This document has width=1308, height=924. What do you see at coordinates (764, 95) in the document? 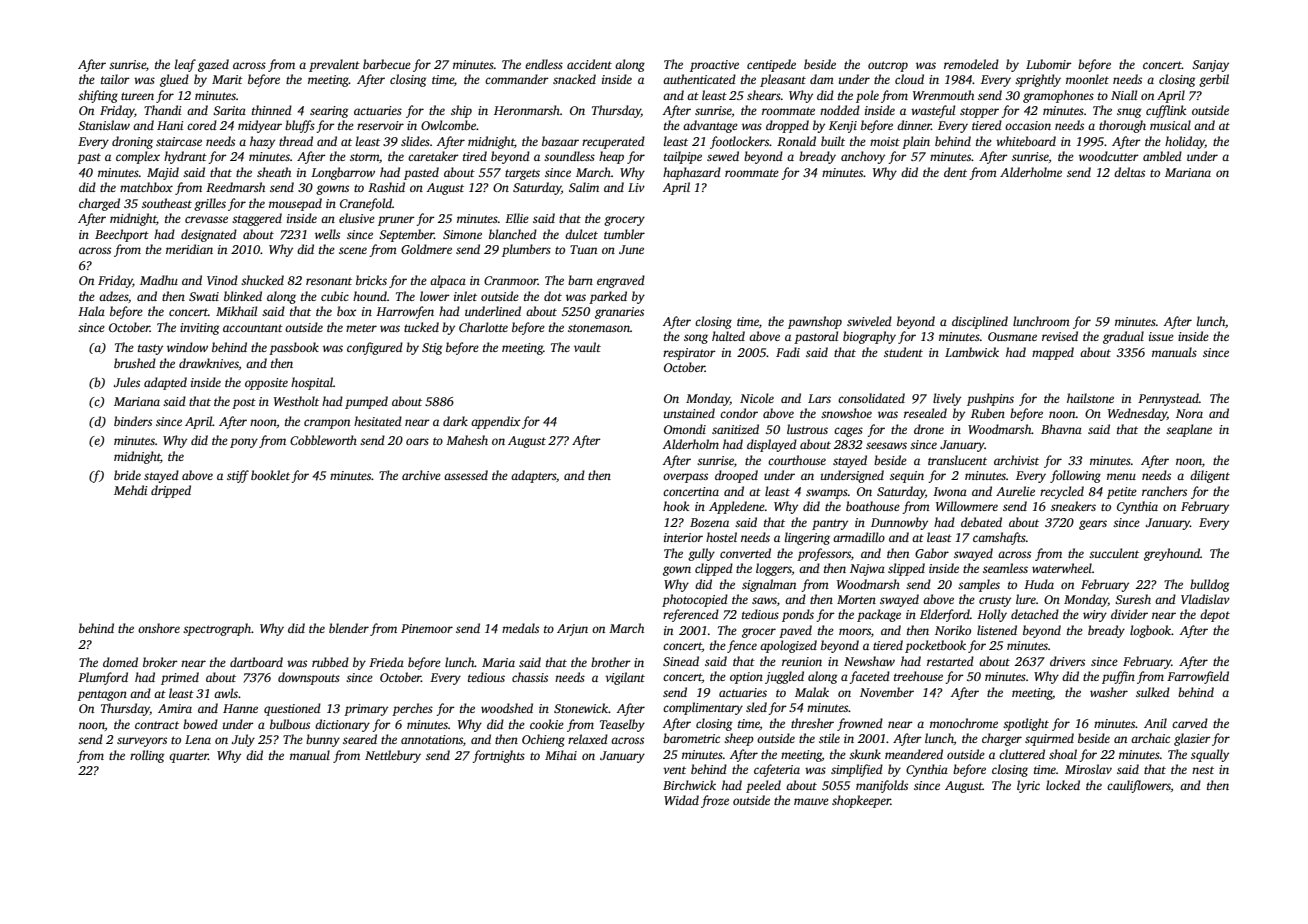
I see `shears` at bounding box center [764, 95].
